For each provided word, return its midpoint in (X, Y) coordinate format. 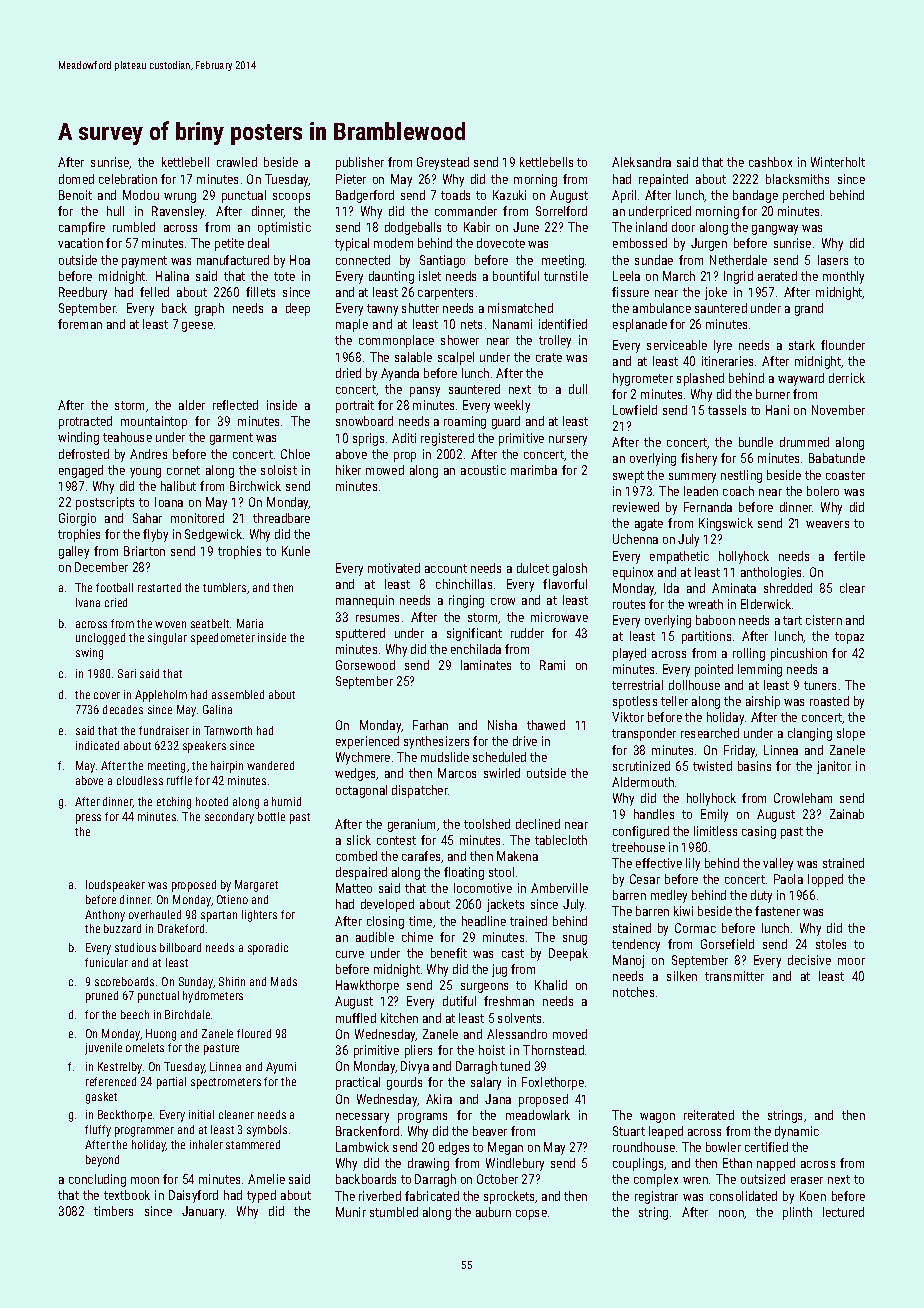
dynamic (797, 1132)
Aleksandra (641, 162)
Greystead (443, 163)
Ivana (88, 602)
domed (76, 179)
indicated (97, 745)
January (203, 1212)
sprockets (510, 1197)
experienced (367, 742)
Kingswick (726, 524)
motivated (394, 568)
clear (852, 588)
